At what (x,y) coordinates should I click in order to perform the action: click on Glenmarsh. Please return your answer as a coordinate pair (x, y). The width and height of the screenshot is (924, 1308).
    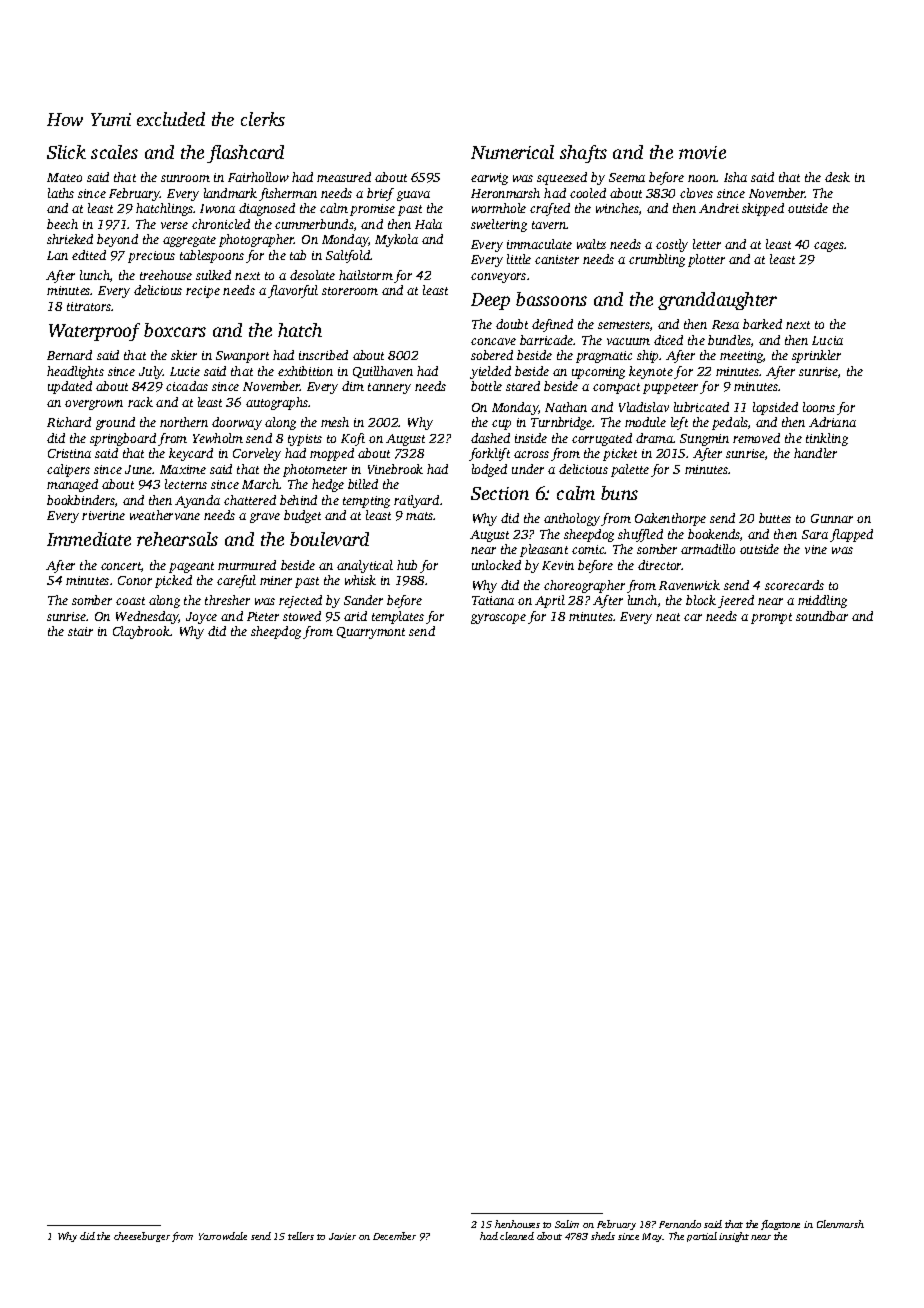
    Looking at the image, I should click on (840, 1224).
